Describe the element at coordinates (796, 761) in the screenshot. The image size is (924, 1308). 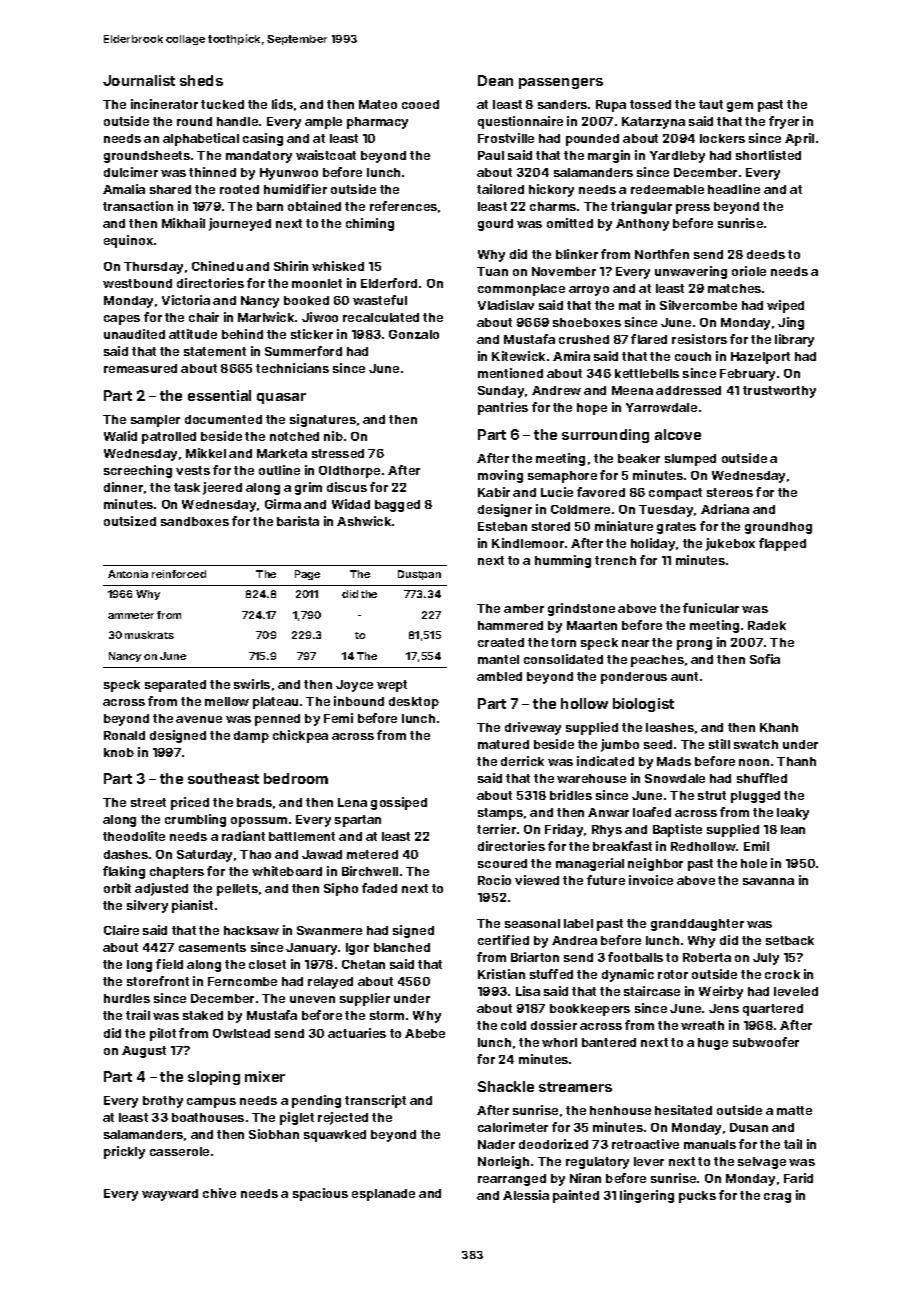
I see `Thanh` at that location.
